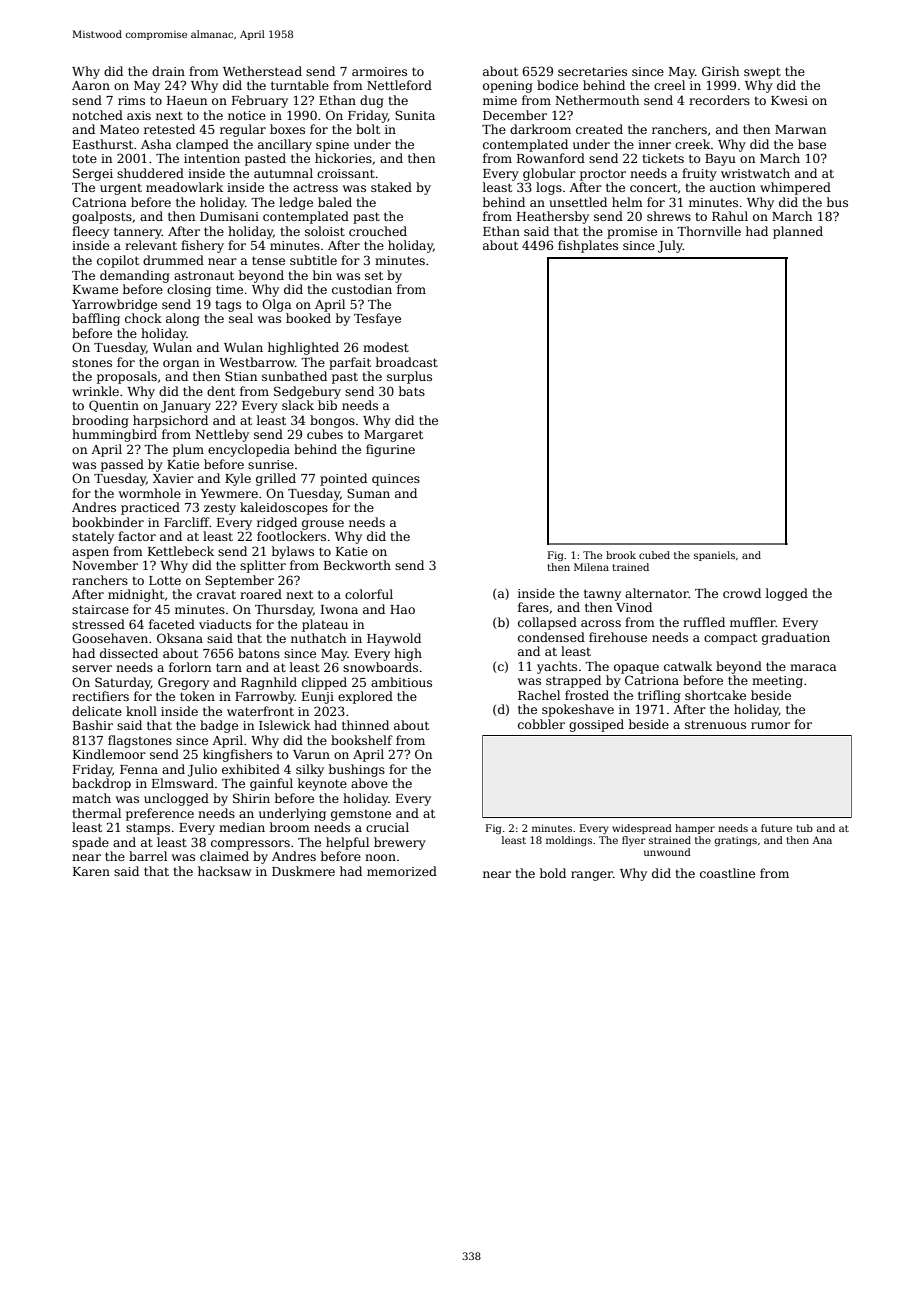 The height and width of the image is (1308, 924). I want to click on Thornville, so click(709, 231).
